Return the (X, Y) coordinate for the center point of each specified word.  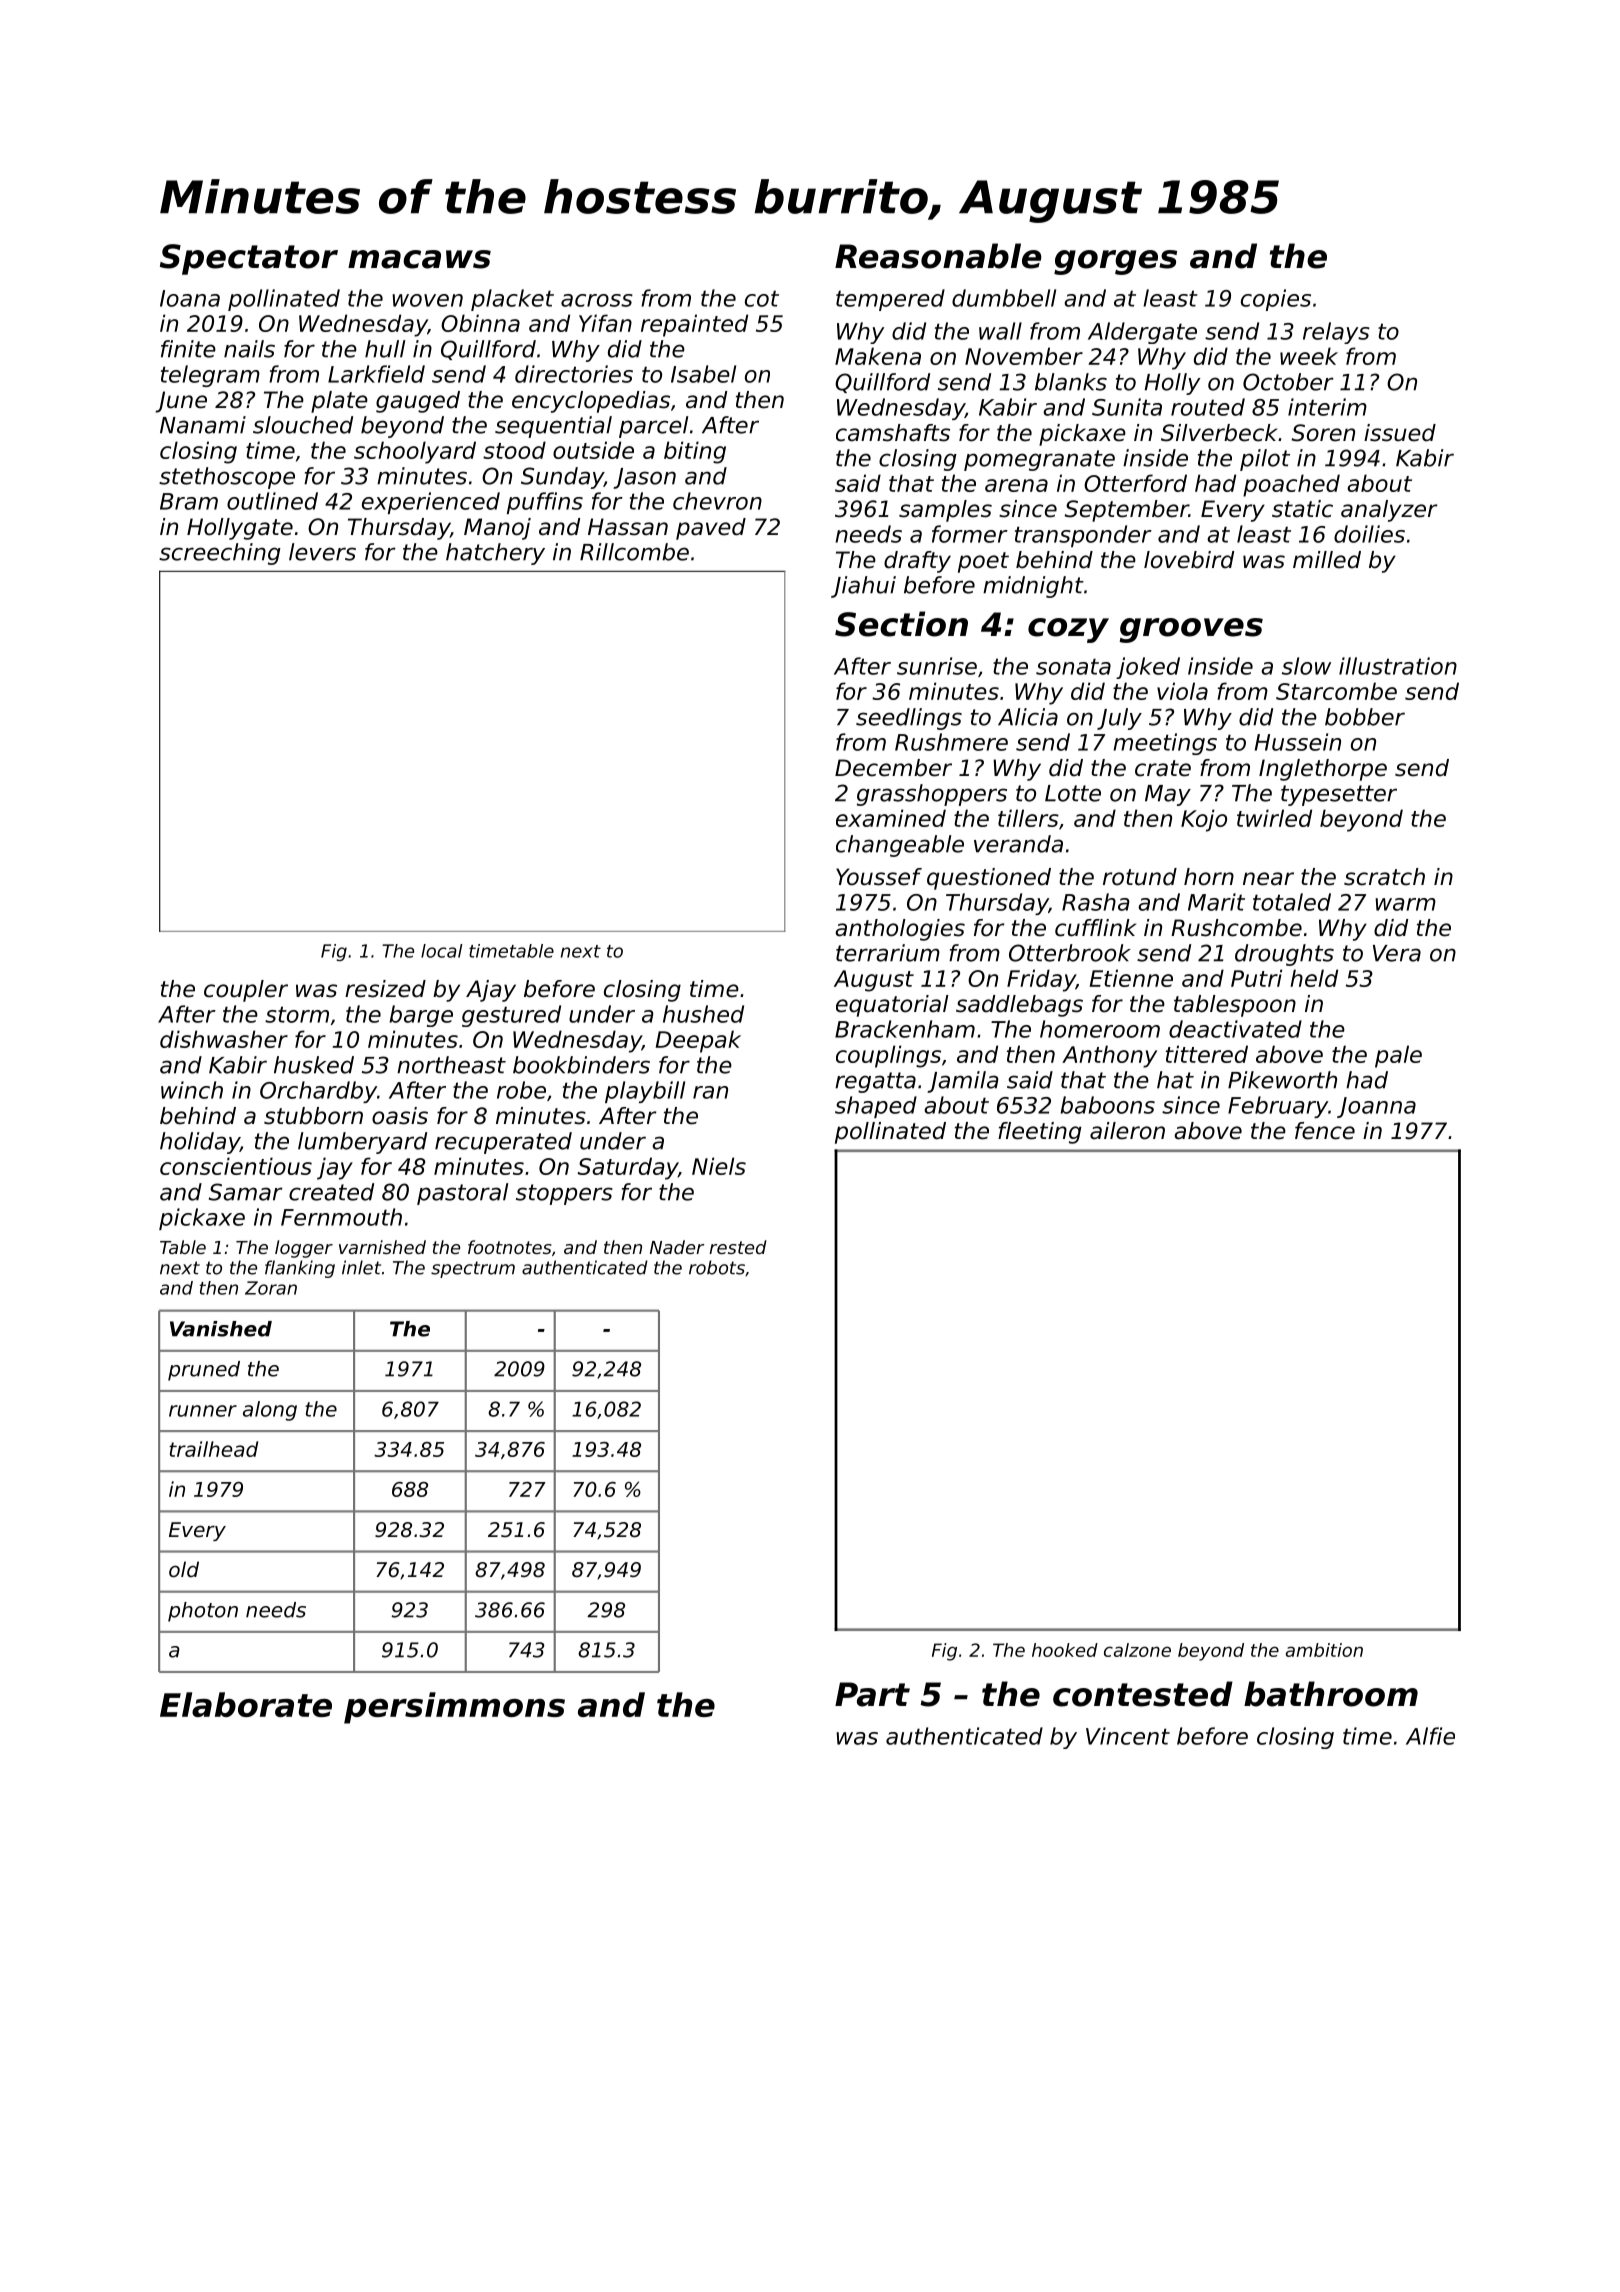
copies (1276, 300)
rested (738, 1247)
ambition (1324, 1650)
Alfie (1430, 1736)
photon (203, 1612)
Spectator (249, 259)
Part (872, 1694)
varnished (382, 1247)
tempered (890, 300)
